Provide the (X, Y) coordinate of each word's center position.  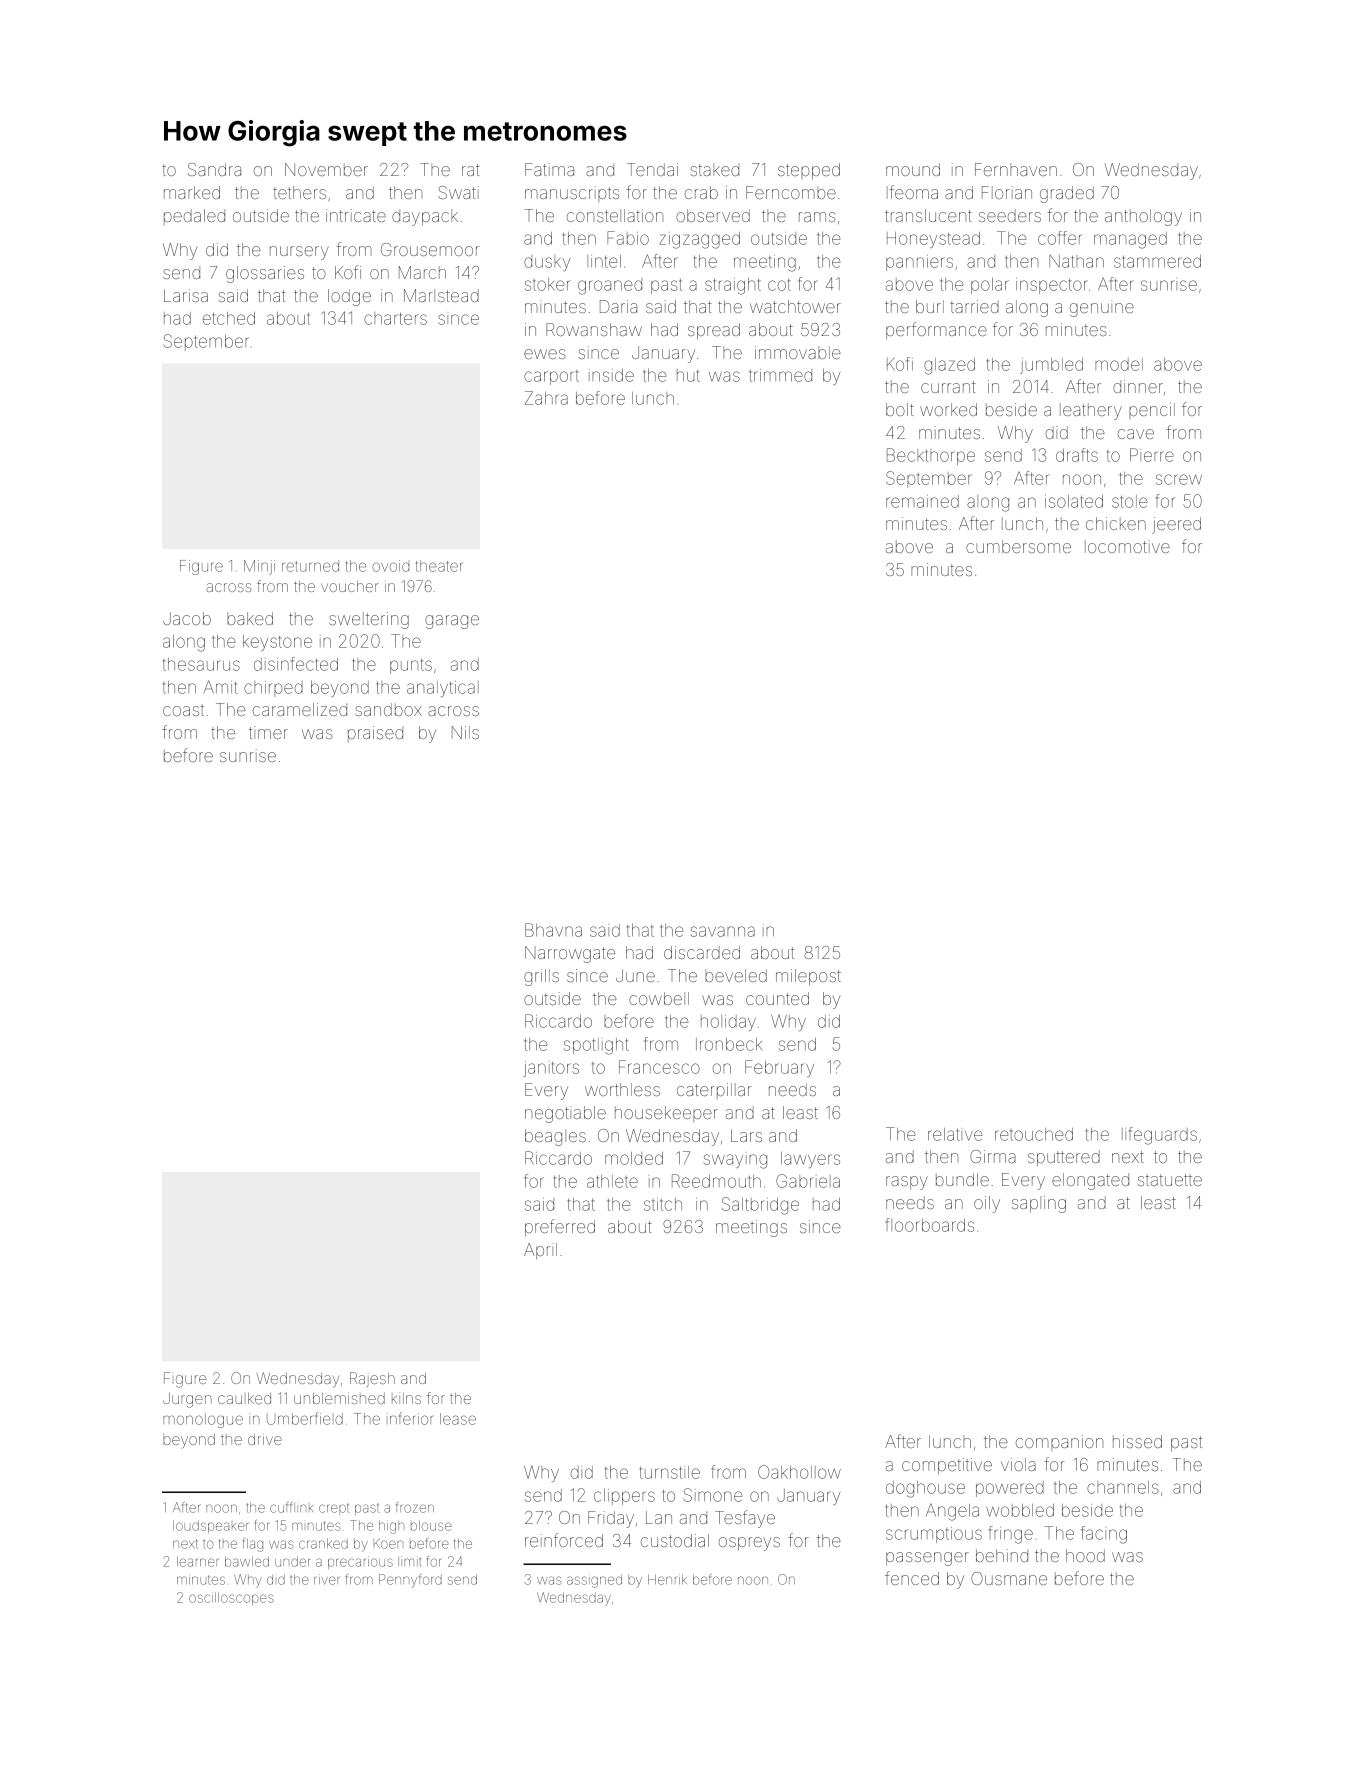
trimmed (780, 375)
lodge (349, 297)
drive (265, 1439)
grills (541, 977)
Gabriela (808, 1181)
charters (395, 318)
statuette (1170, 1180)
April (540, 1251)
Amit (220, 687)
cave (1136, 434)
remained (922, 501)
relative (955, 1134)
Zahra (546, 398)
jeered (1176, 525)
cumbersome (1018, 546)
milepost (808, 977)
